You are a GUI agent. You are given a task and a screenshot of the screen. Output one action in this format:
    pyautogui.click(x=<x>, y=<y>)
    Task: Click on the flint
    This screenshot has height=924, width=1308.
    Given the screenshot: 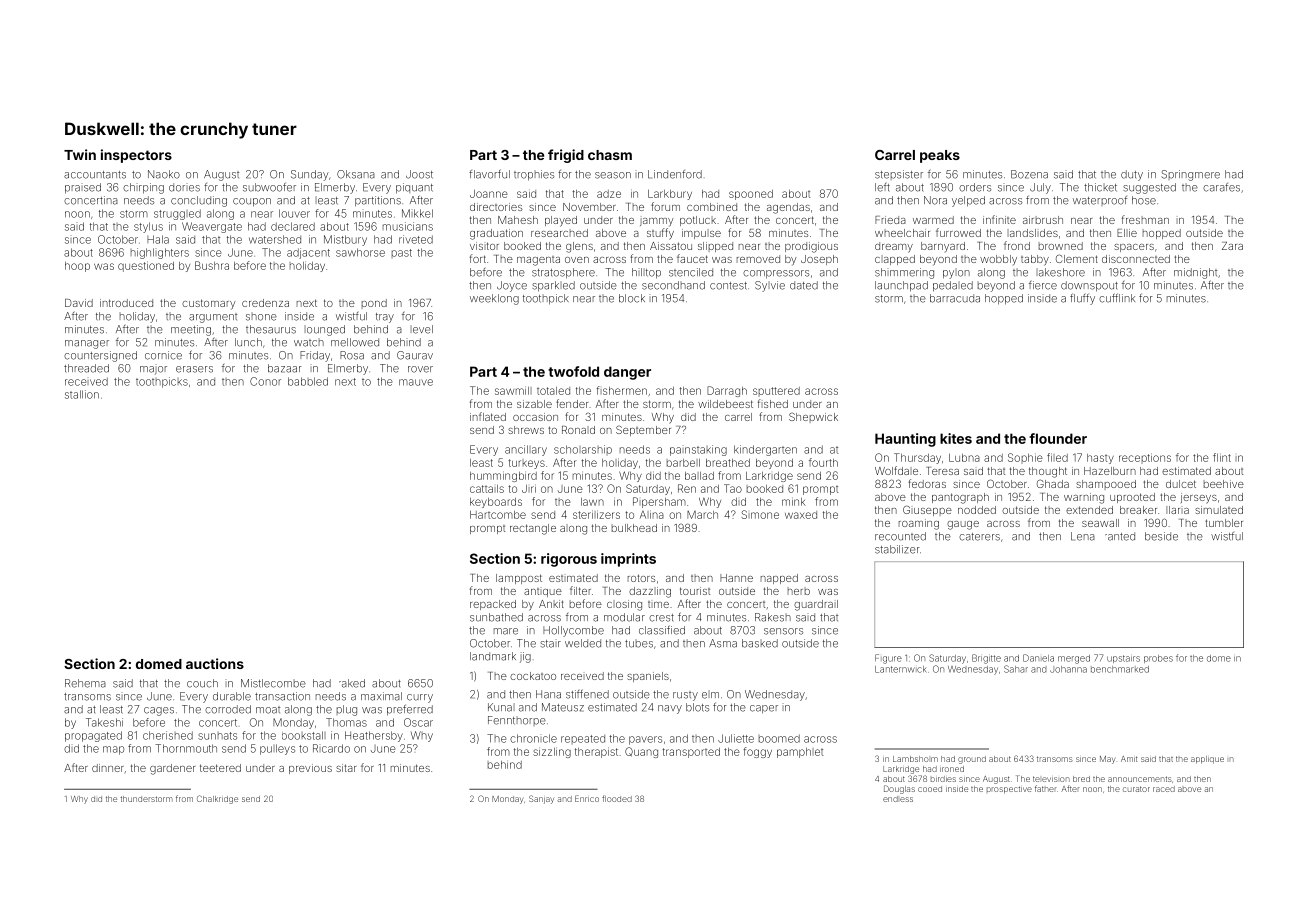 What is the action you would take?
    pyautogui.click(x=1222, y=457)
